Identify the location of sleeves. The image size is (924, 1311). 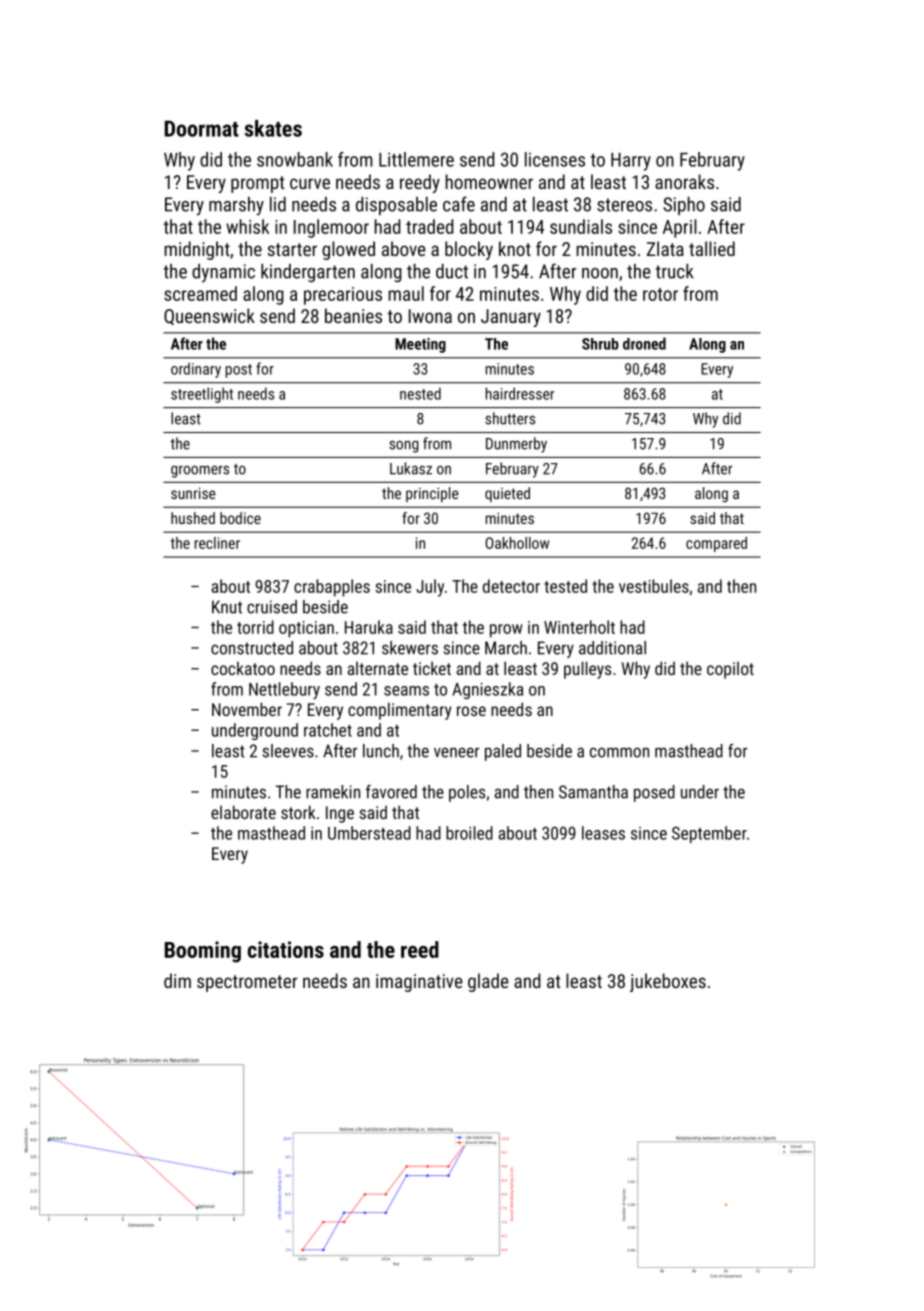
(288, 751).
